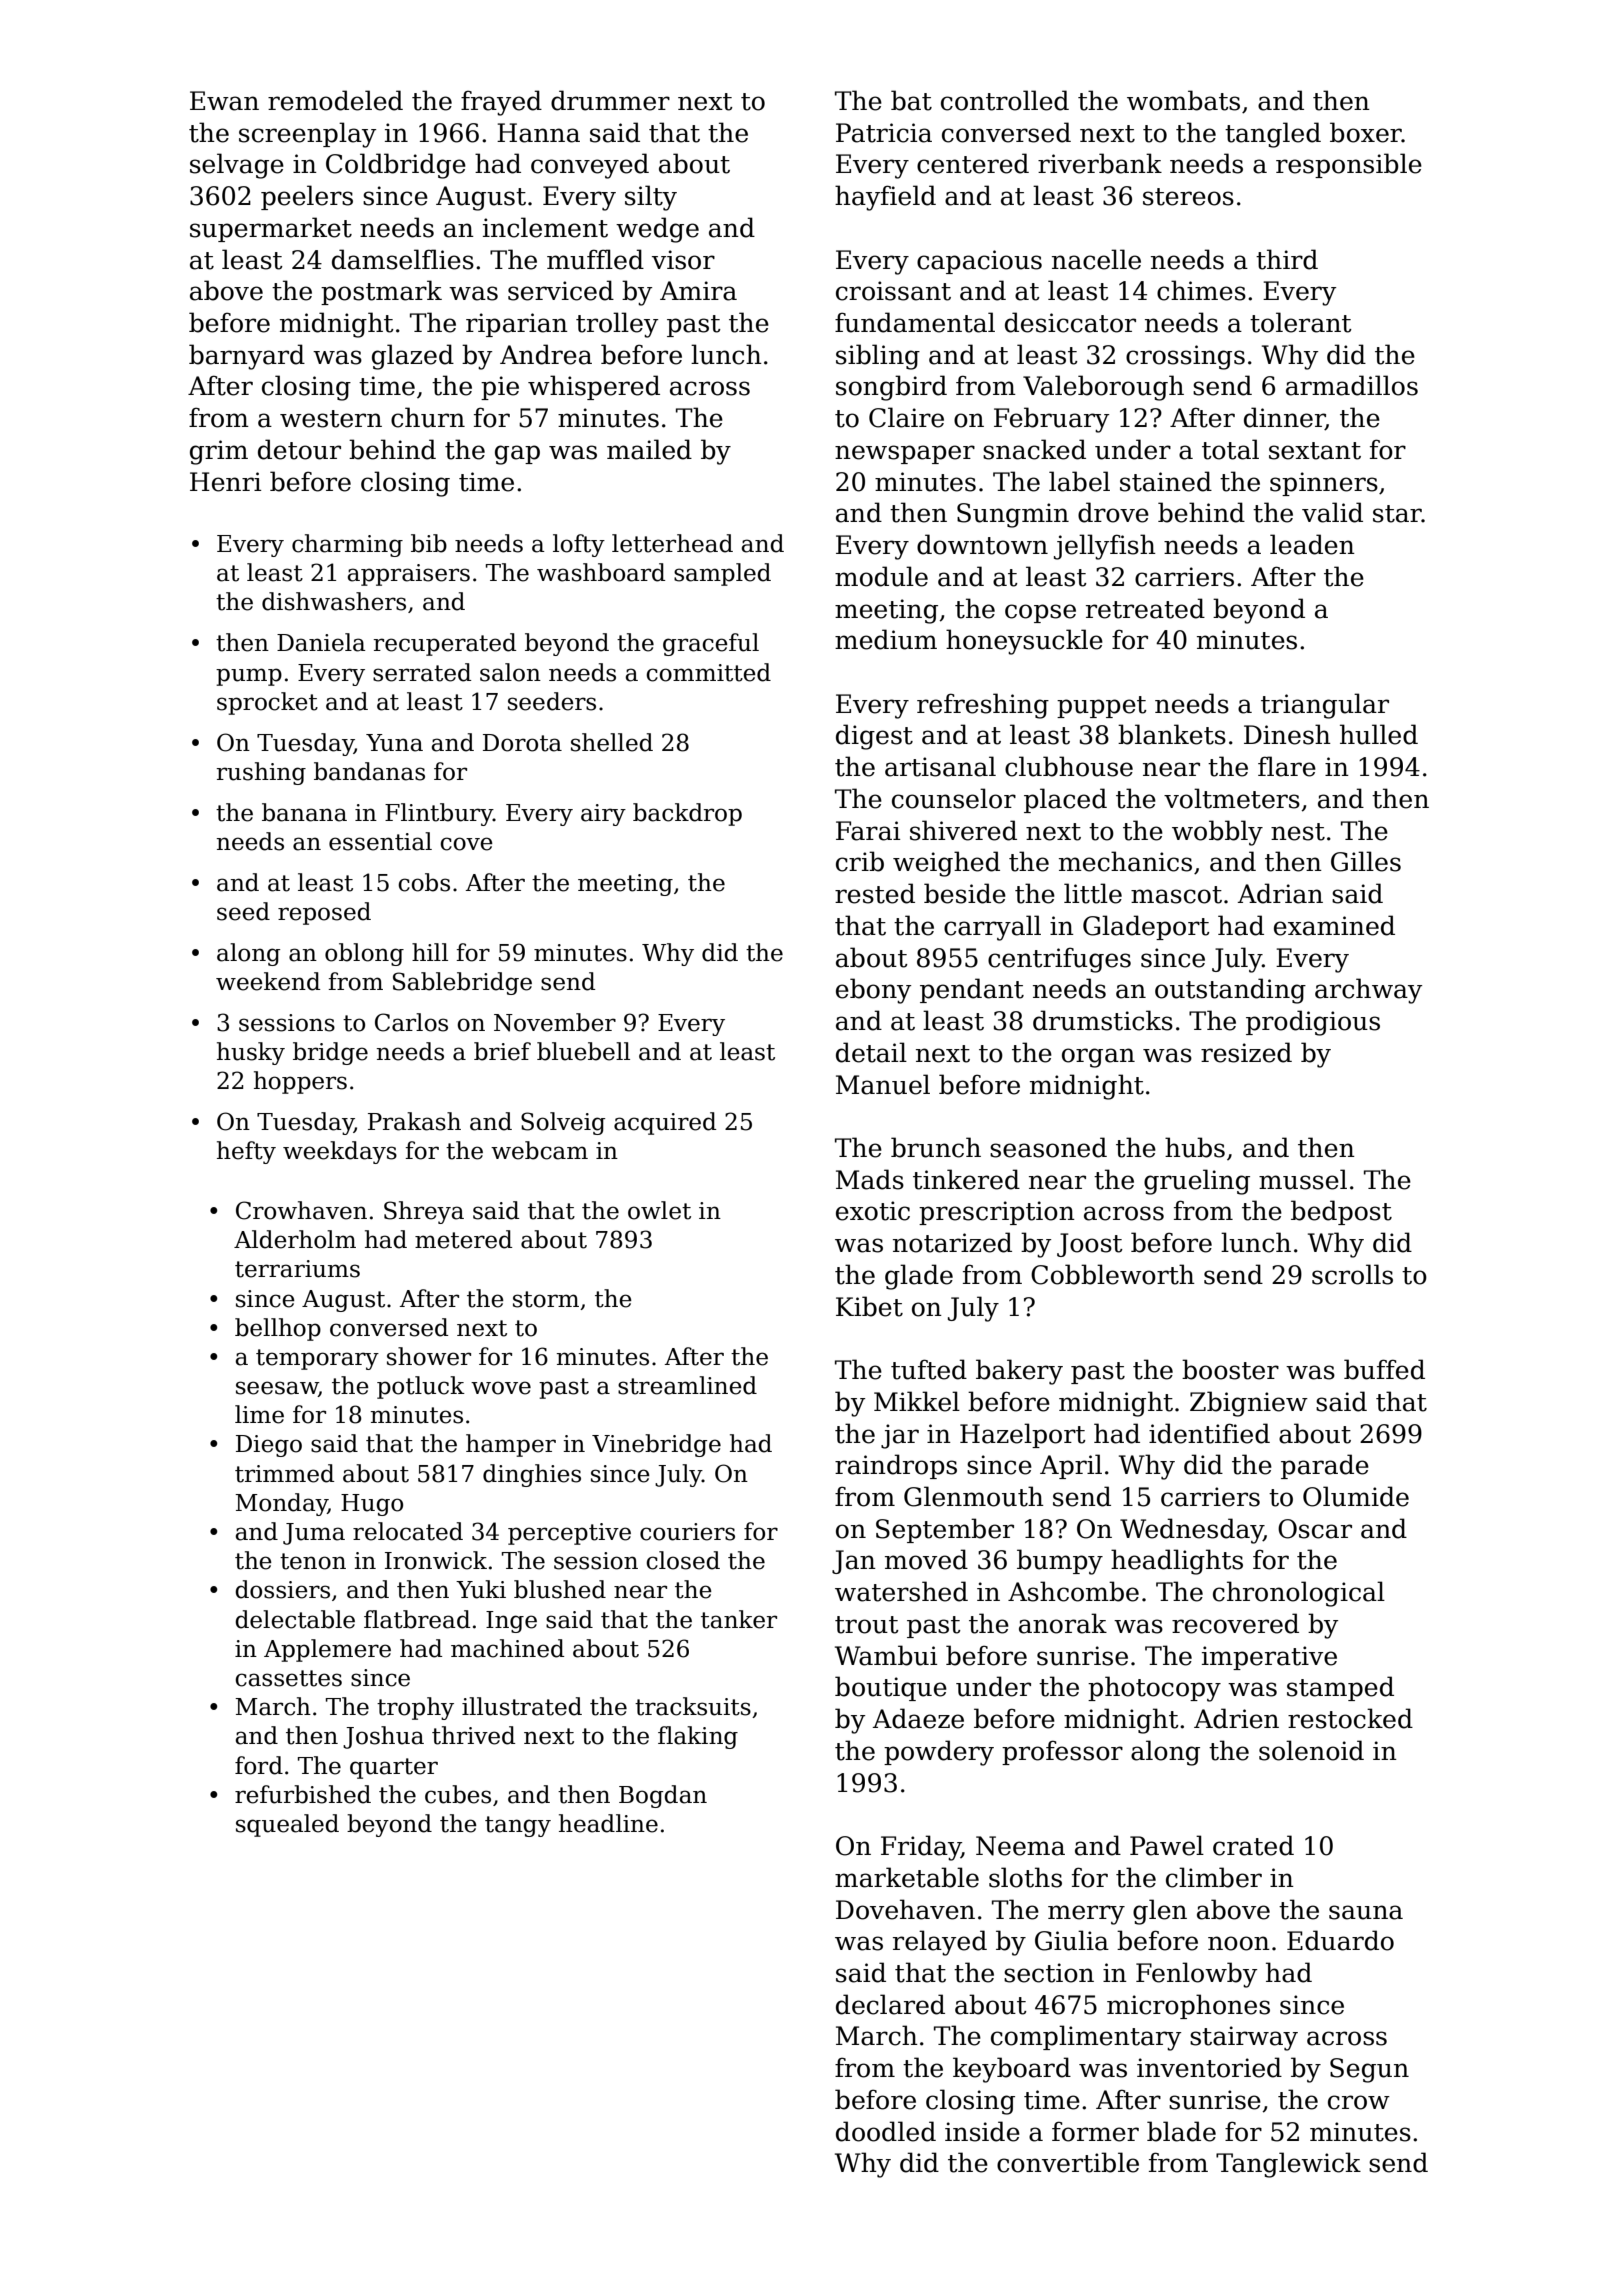  Describe the element at coordinates (1019, 1372) in the image. I see `bakery` at that location.
